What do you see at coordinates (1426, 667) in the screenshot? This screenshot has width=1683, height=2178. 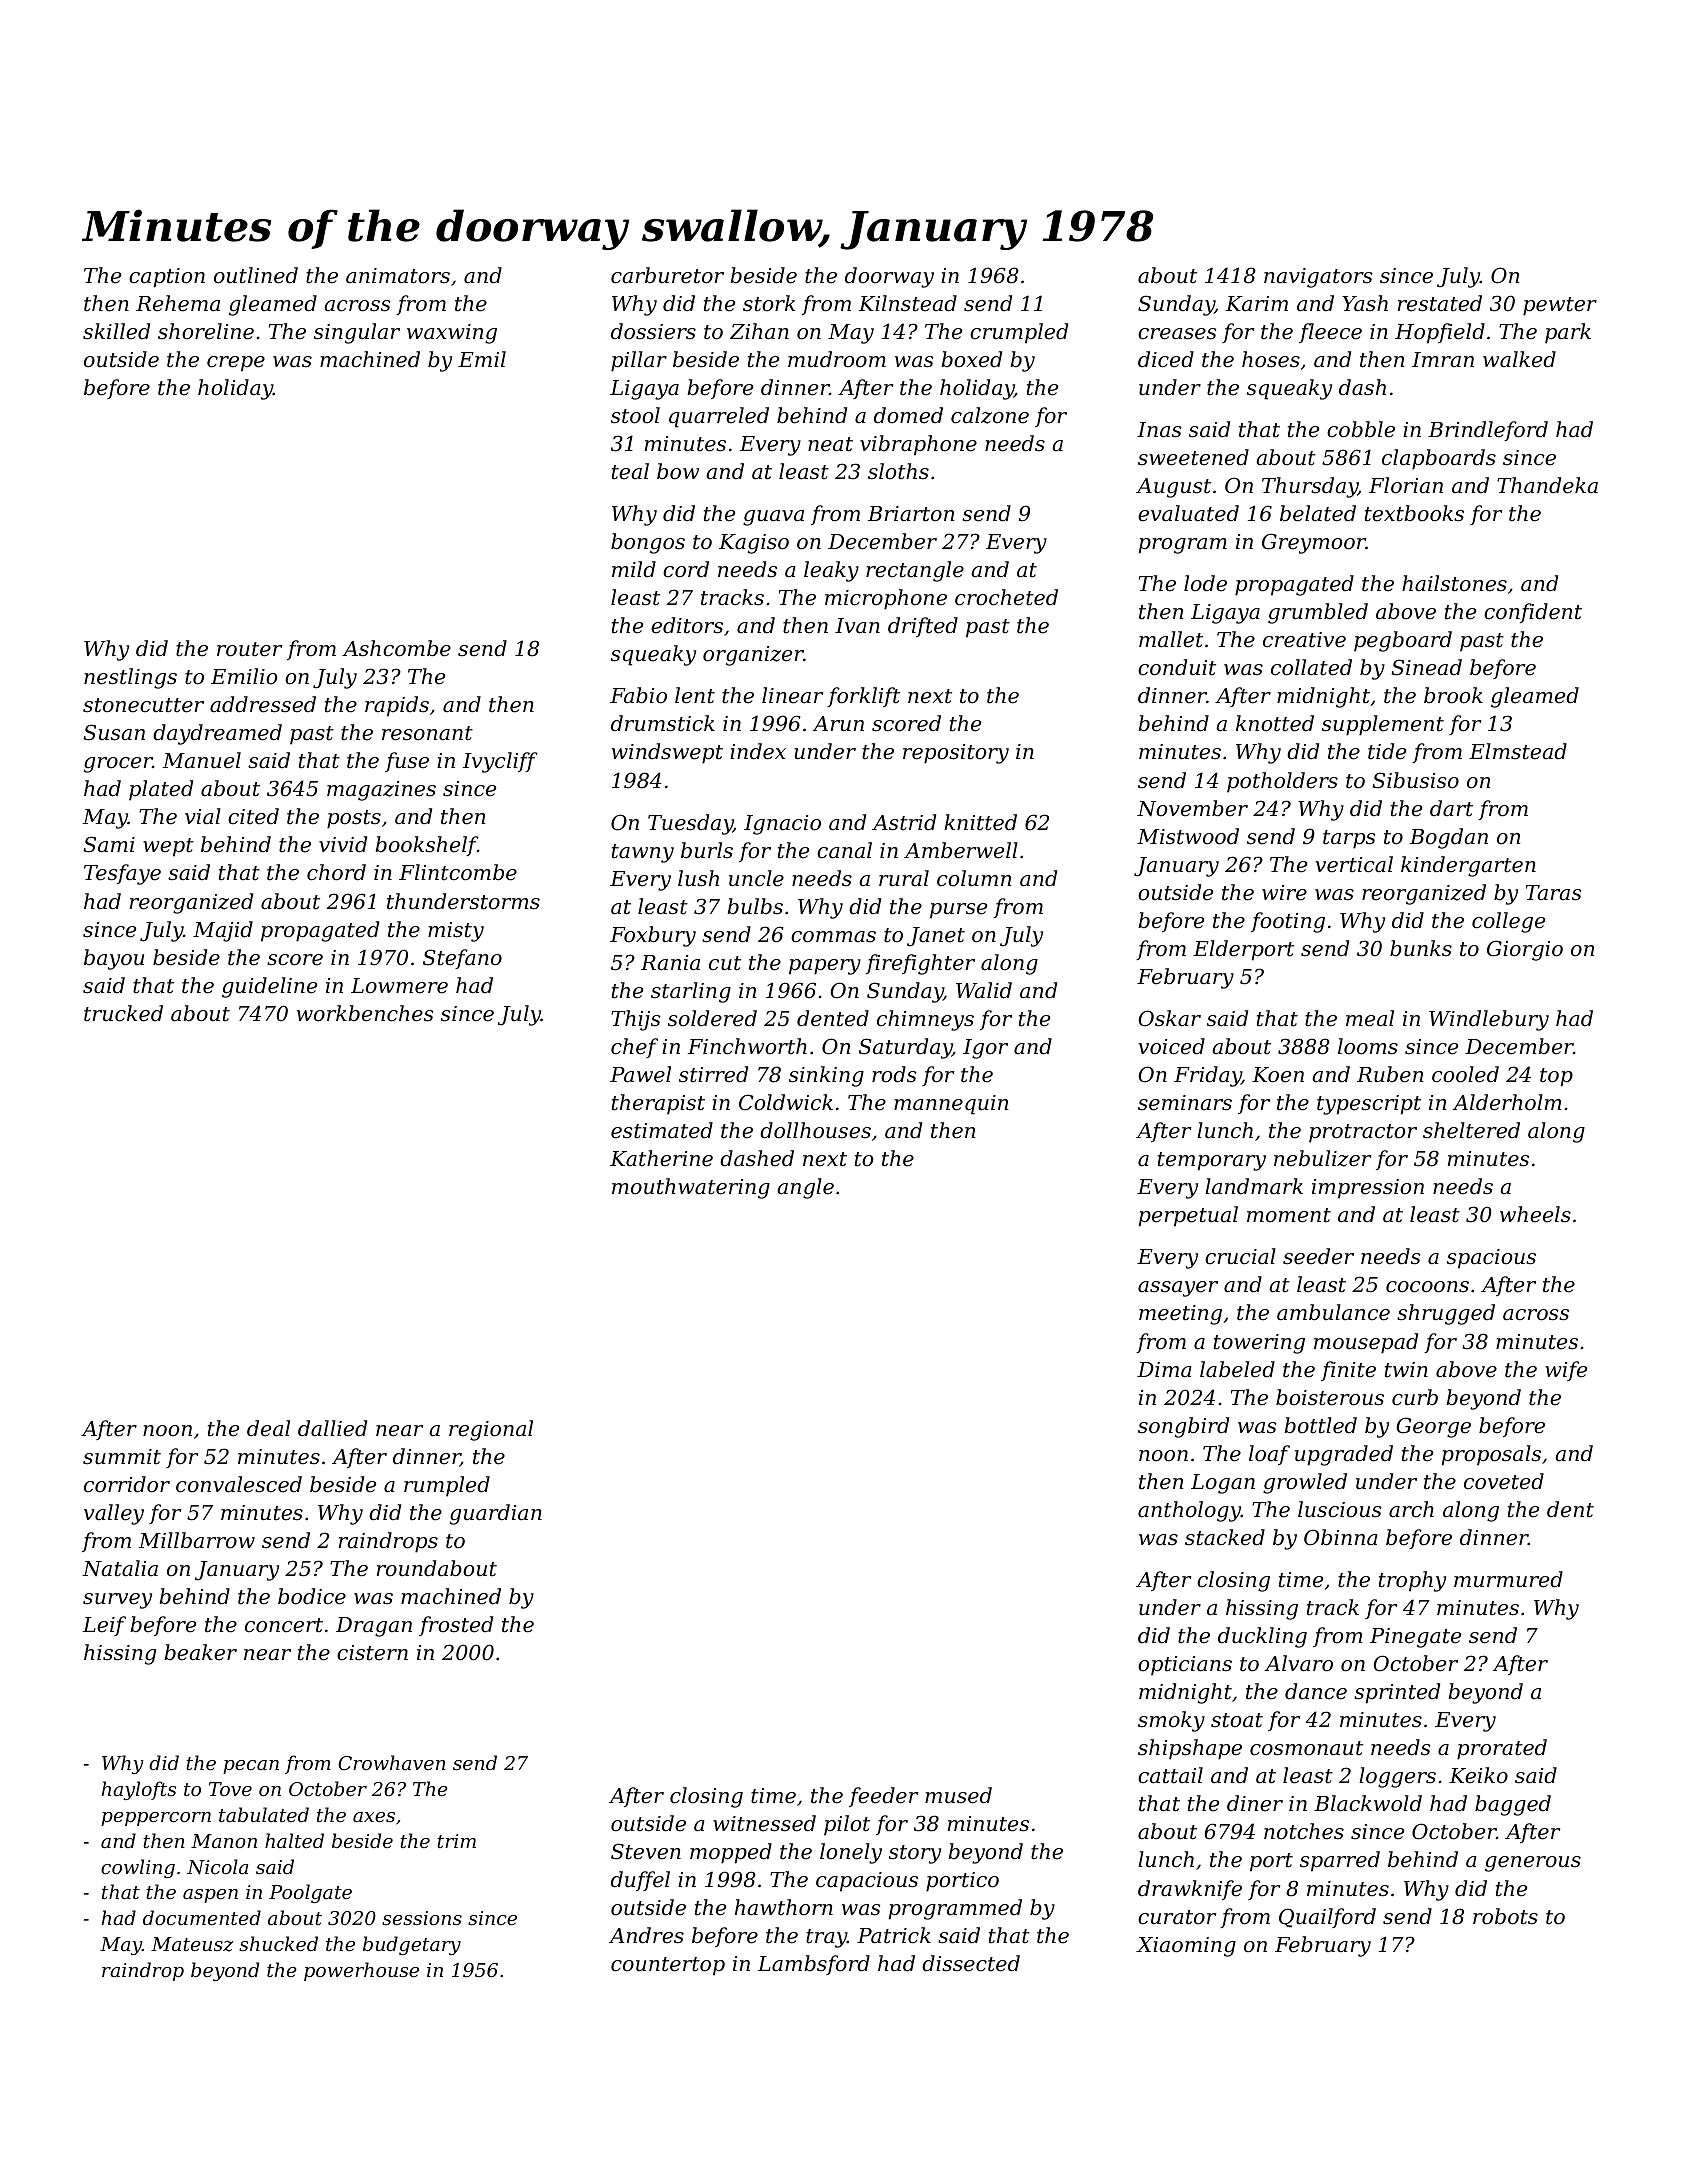 I see `Sinead` at bounding box center [1426, 667].
